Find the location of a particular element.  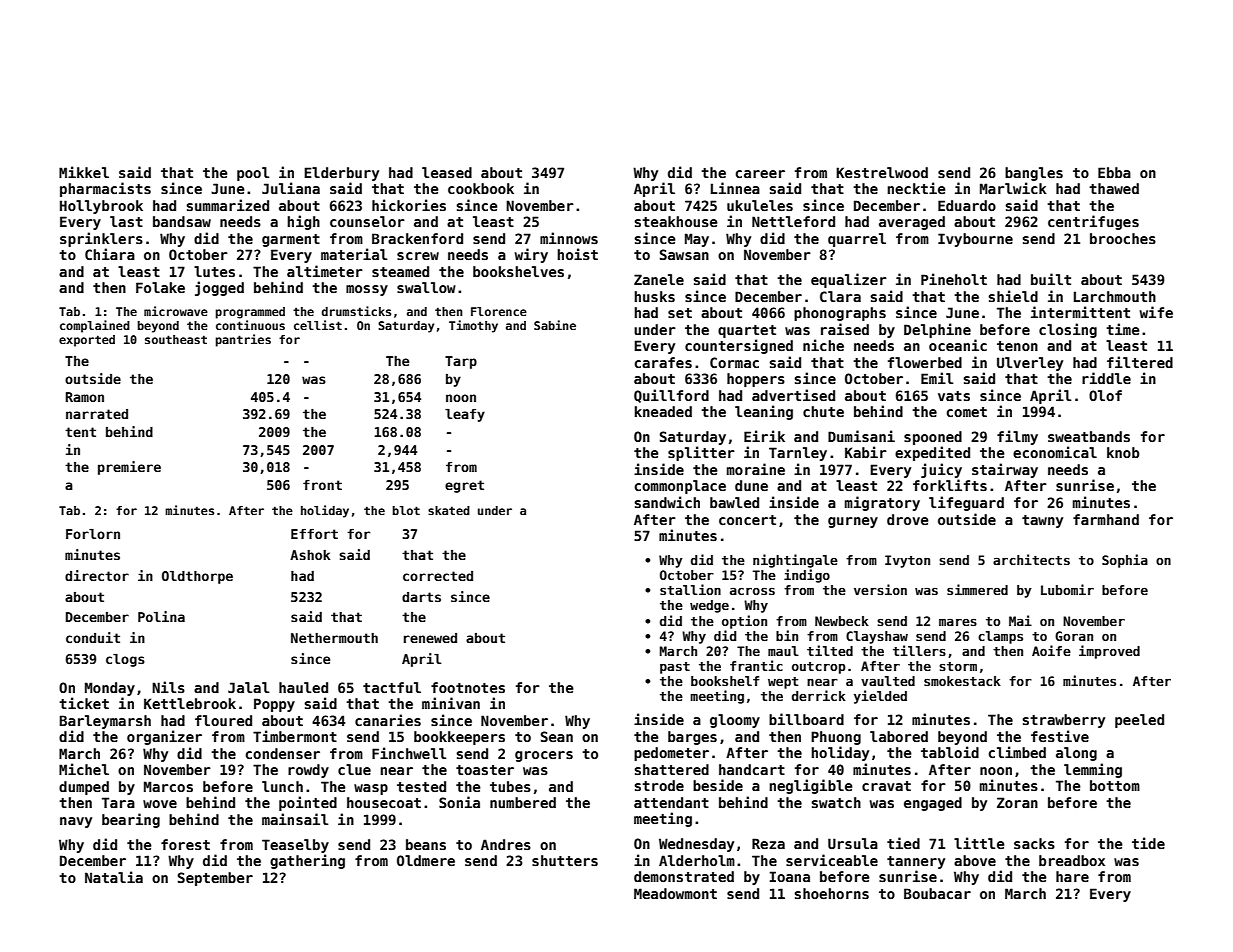

drove is located at coordinates (908, 519).
